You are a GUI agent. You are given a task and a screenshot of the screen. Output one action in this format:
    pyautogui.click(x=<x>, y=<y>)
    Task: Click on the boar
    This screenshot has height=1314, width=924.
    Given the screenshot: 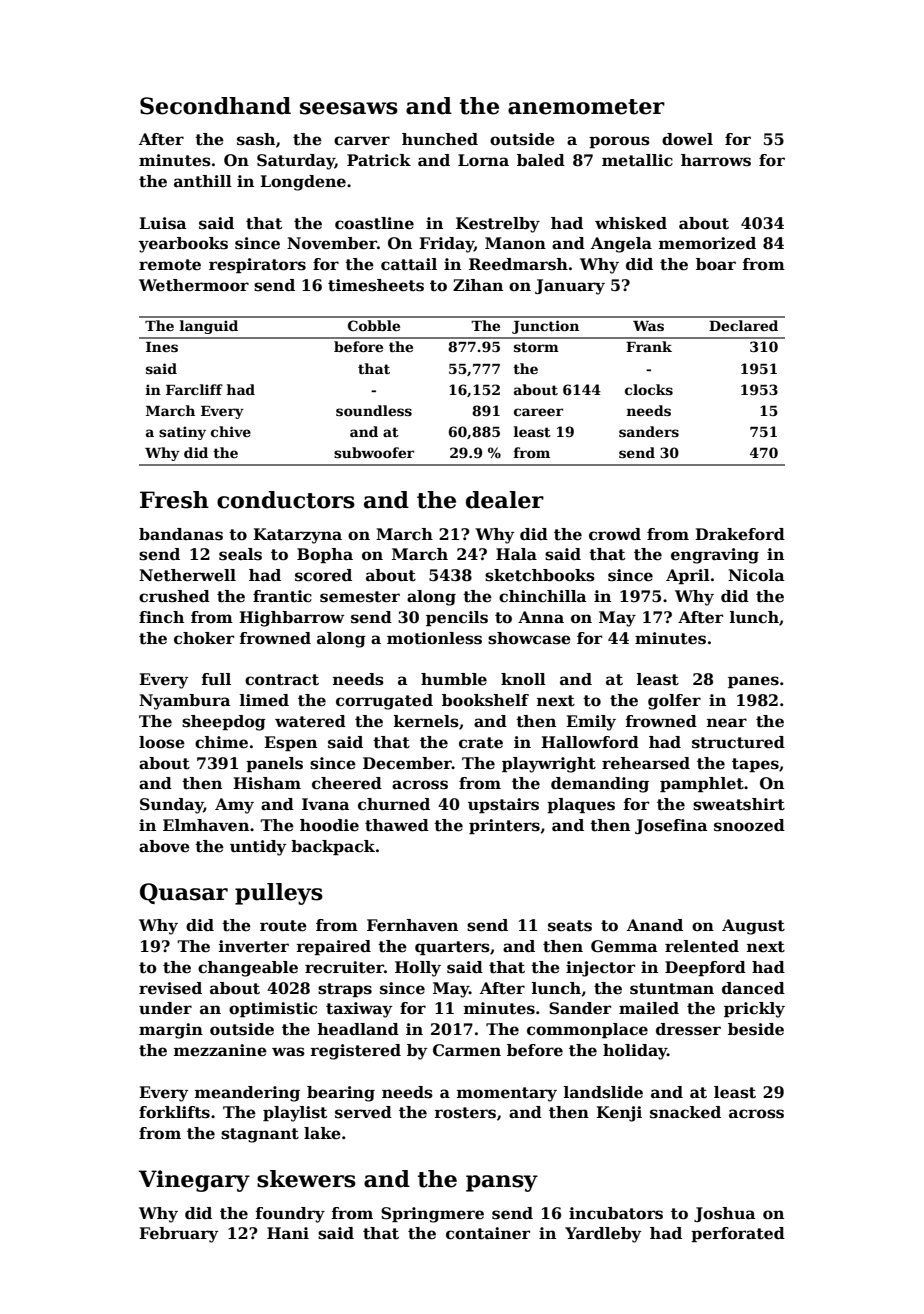 What is the action you would take?
    pyautogui.click(x=716, y=264)
